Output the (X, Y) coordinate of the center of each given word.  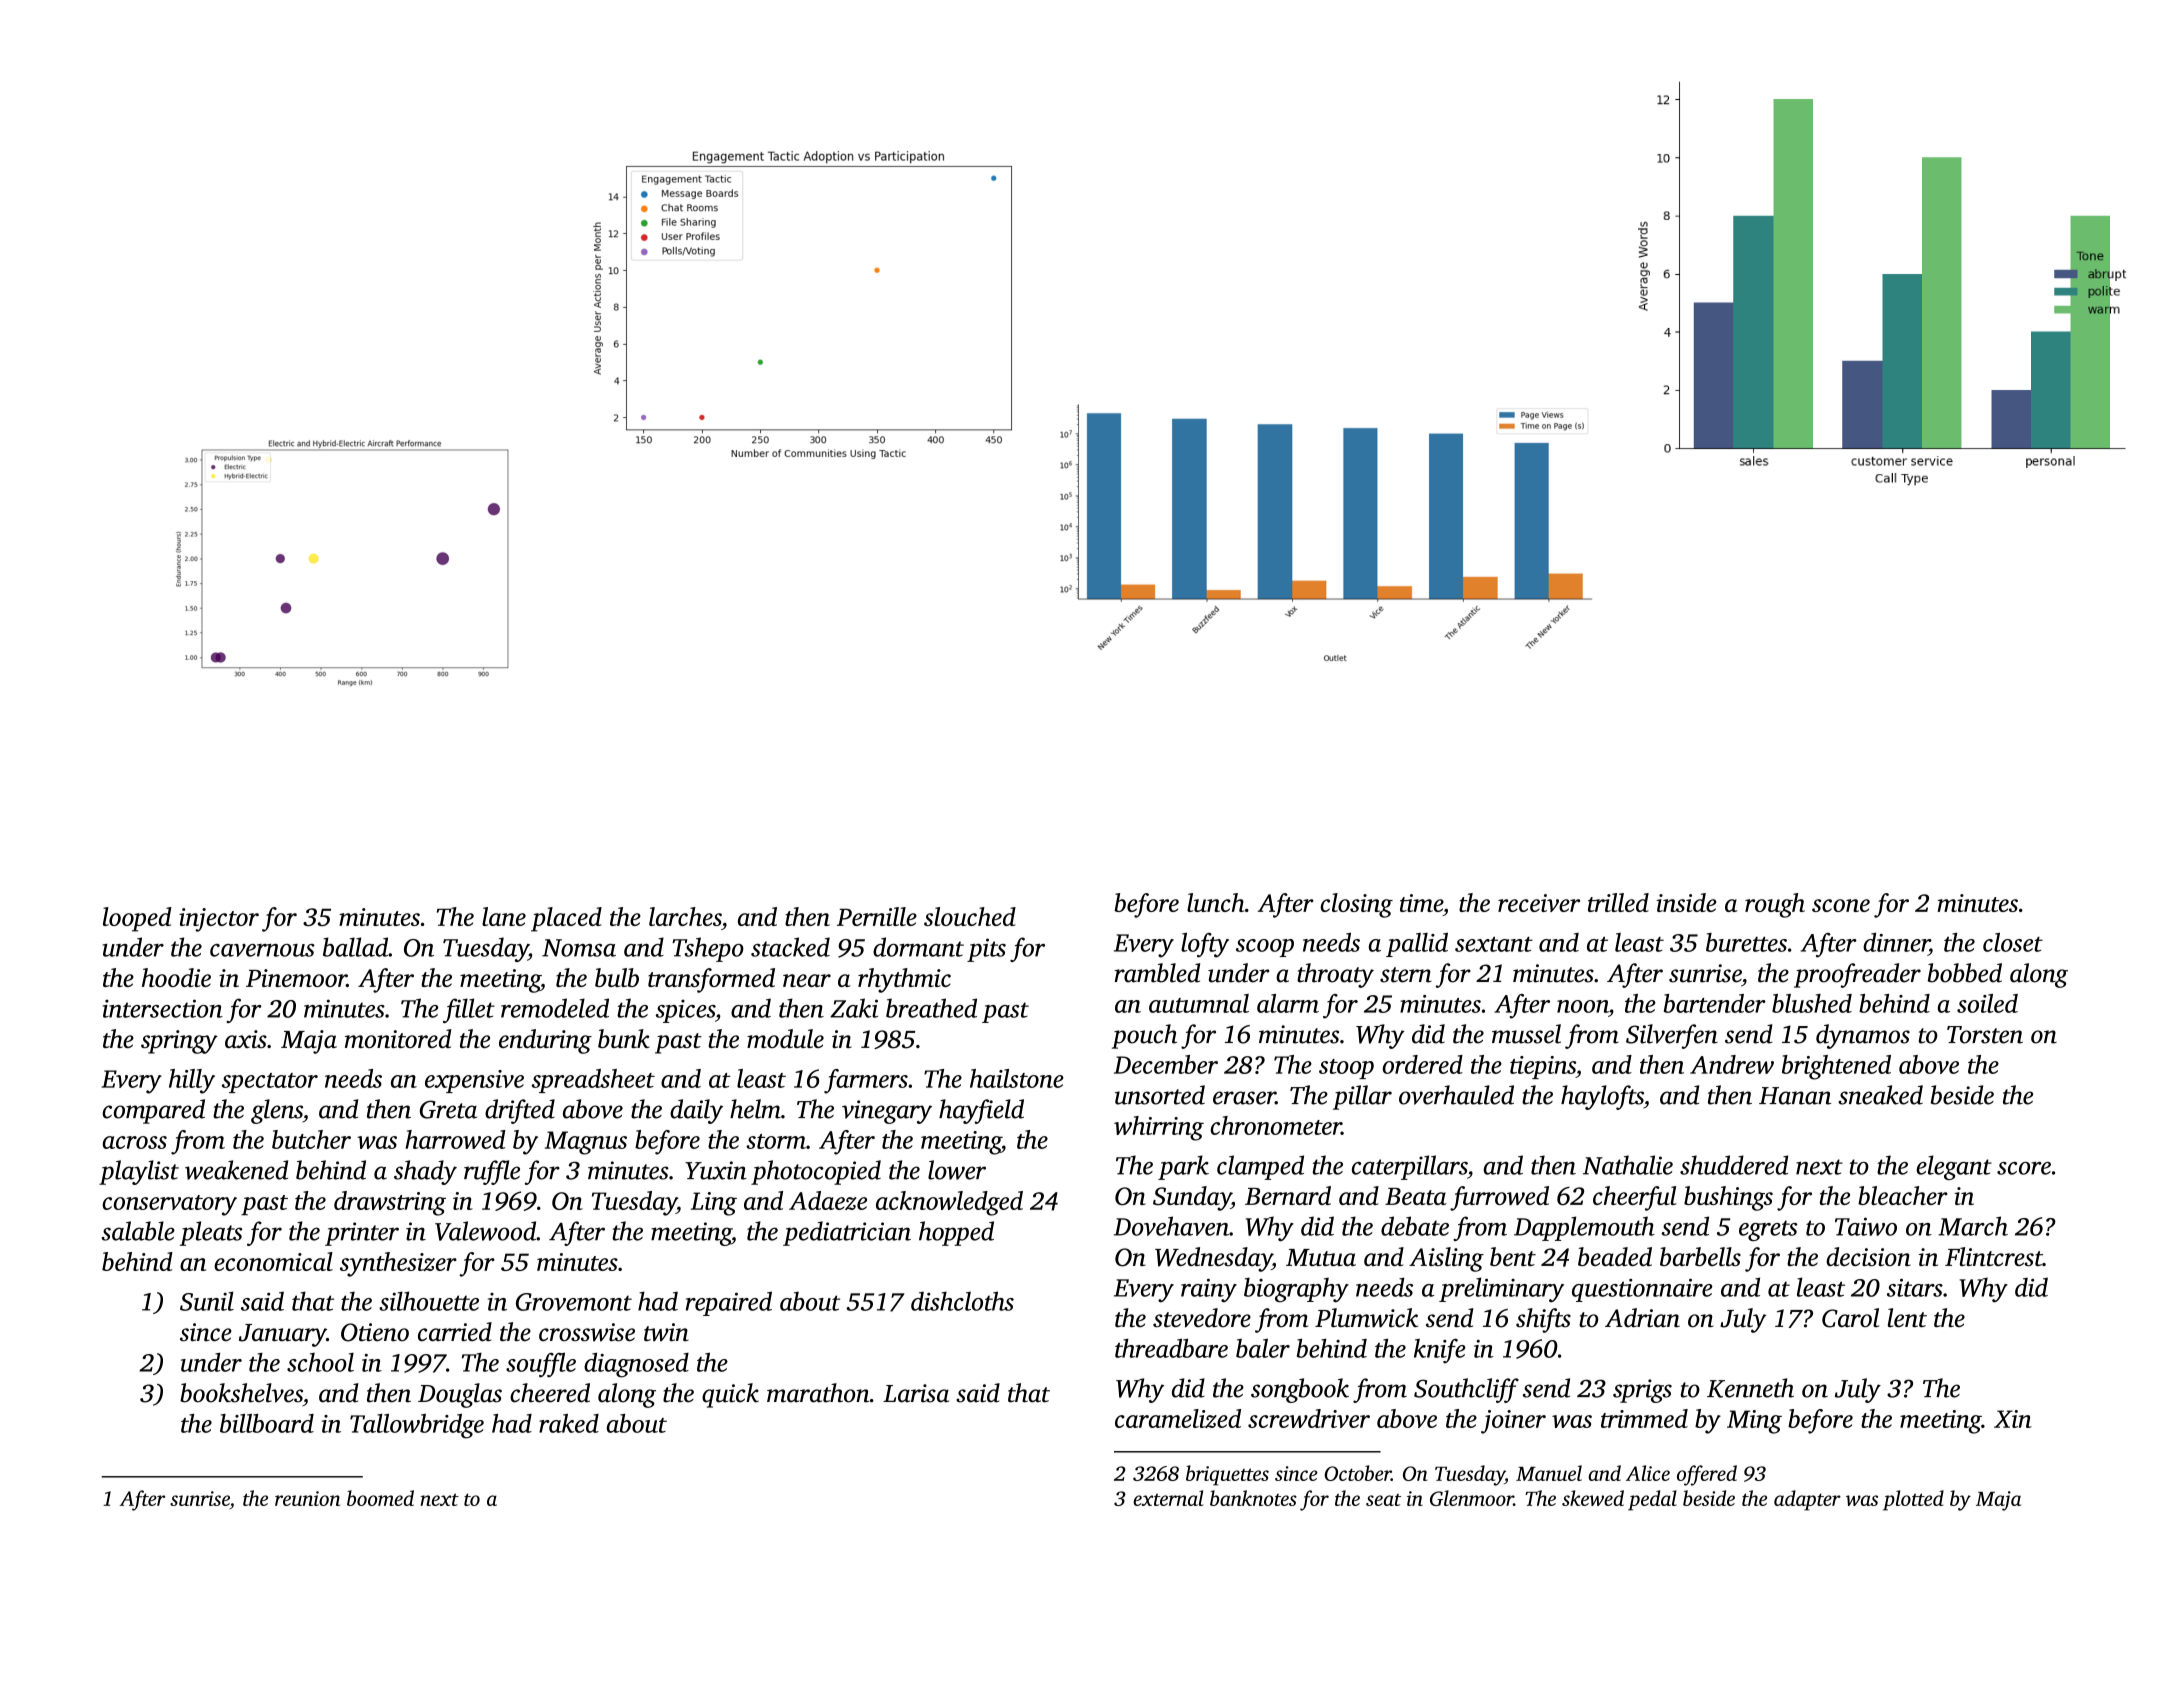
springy (179, 1042)
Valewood (485, 1231)
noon (1583, 1006)
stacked (790, 947)
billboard (267, 1423)
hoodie (176, 977)
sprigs (1642, 1391)
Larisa (916, 1393)
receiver (1539, 903)
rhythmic (904, 980)
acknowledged (949, 1203)
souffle (541, 1365)
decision (1868, 1256)
